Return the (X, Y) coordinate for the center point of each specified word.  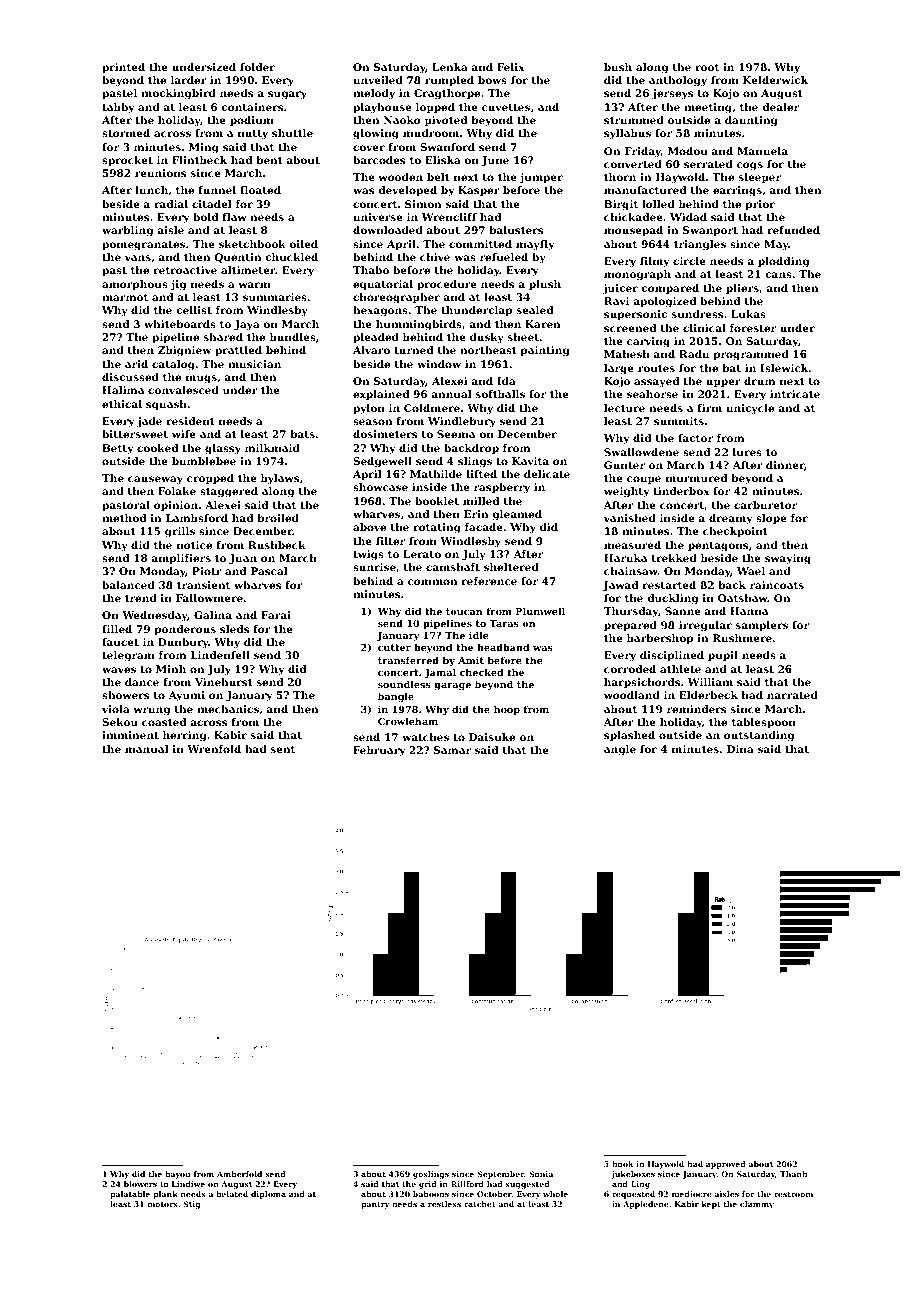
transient (203, 585)
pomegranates (143, 246)
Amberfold (239, 1174)
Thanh (793, 1174)
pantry (375, 1205)
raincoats (777, 585)
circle (689, 261)
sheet (523, 337)
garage (452, 686)
